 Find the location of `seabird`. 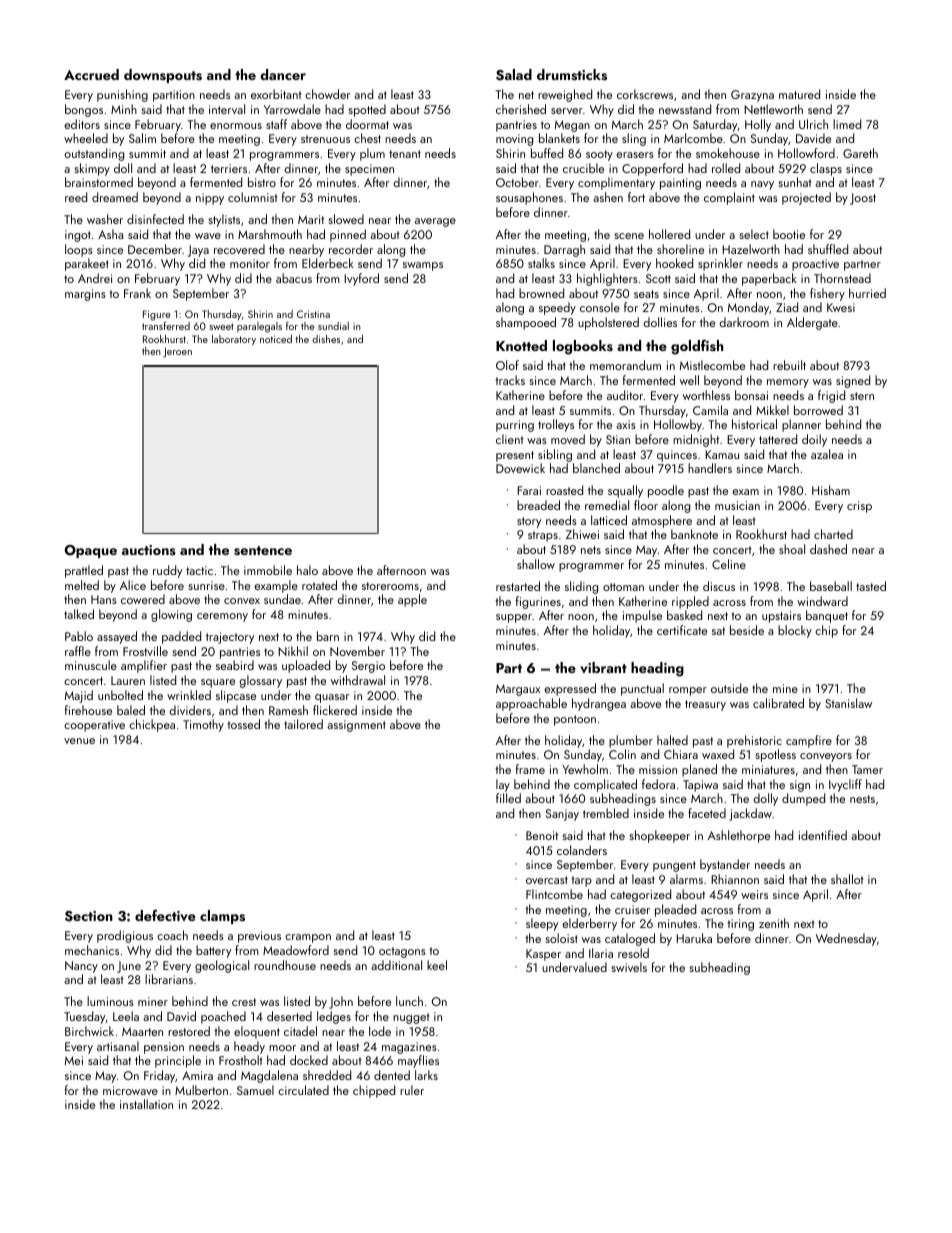

seabird is located at coordinates (235, 665).
